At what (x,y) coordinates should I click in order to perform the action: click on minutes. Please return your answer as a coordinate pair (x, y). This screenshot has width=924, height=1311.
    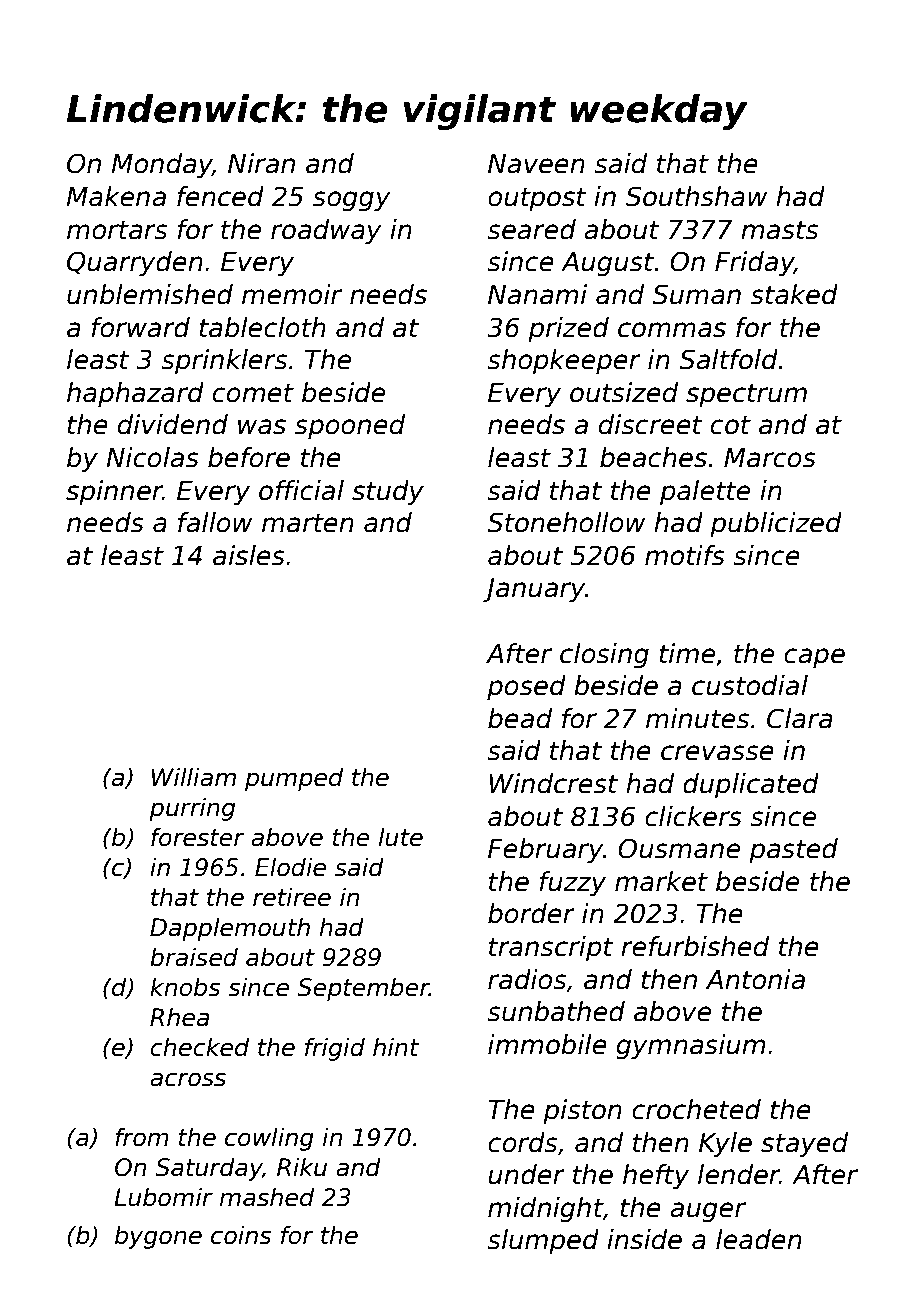
    Looking at the image, I should click on (697, 718).
